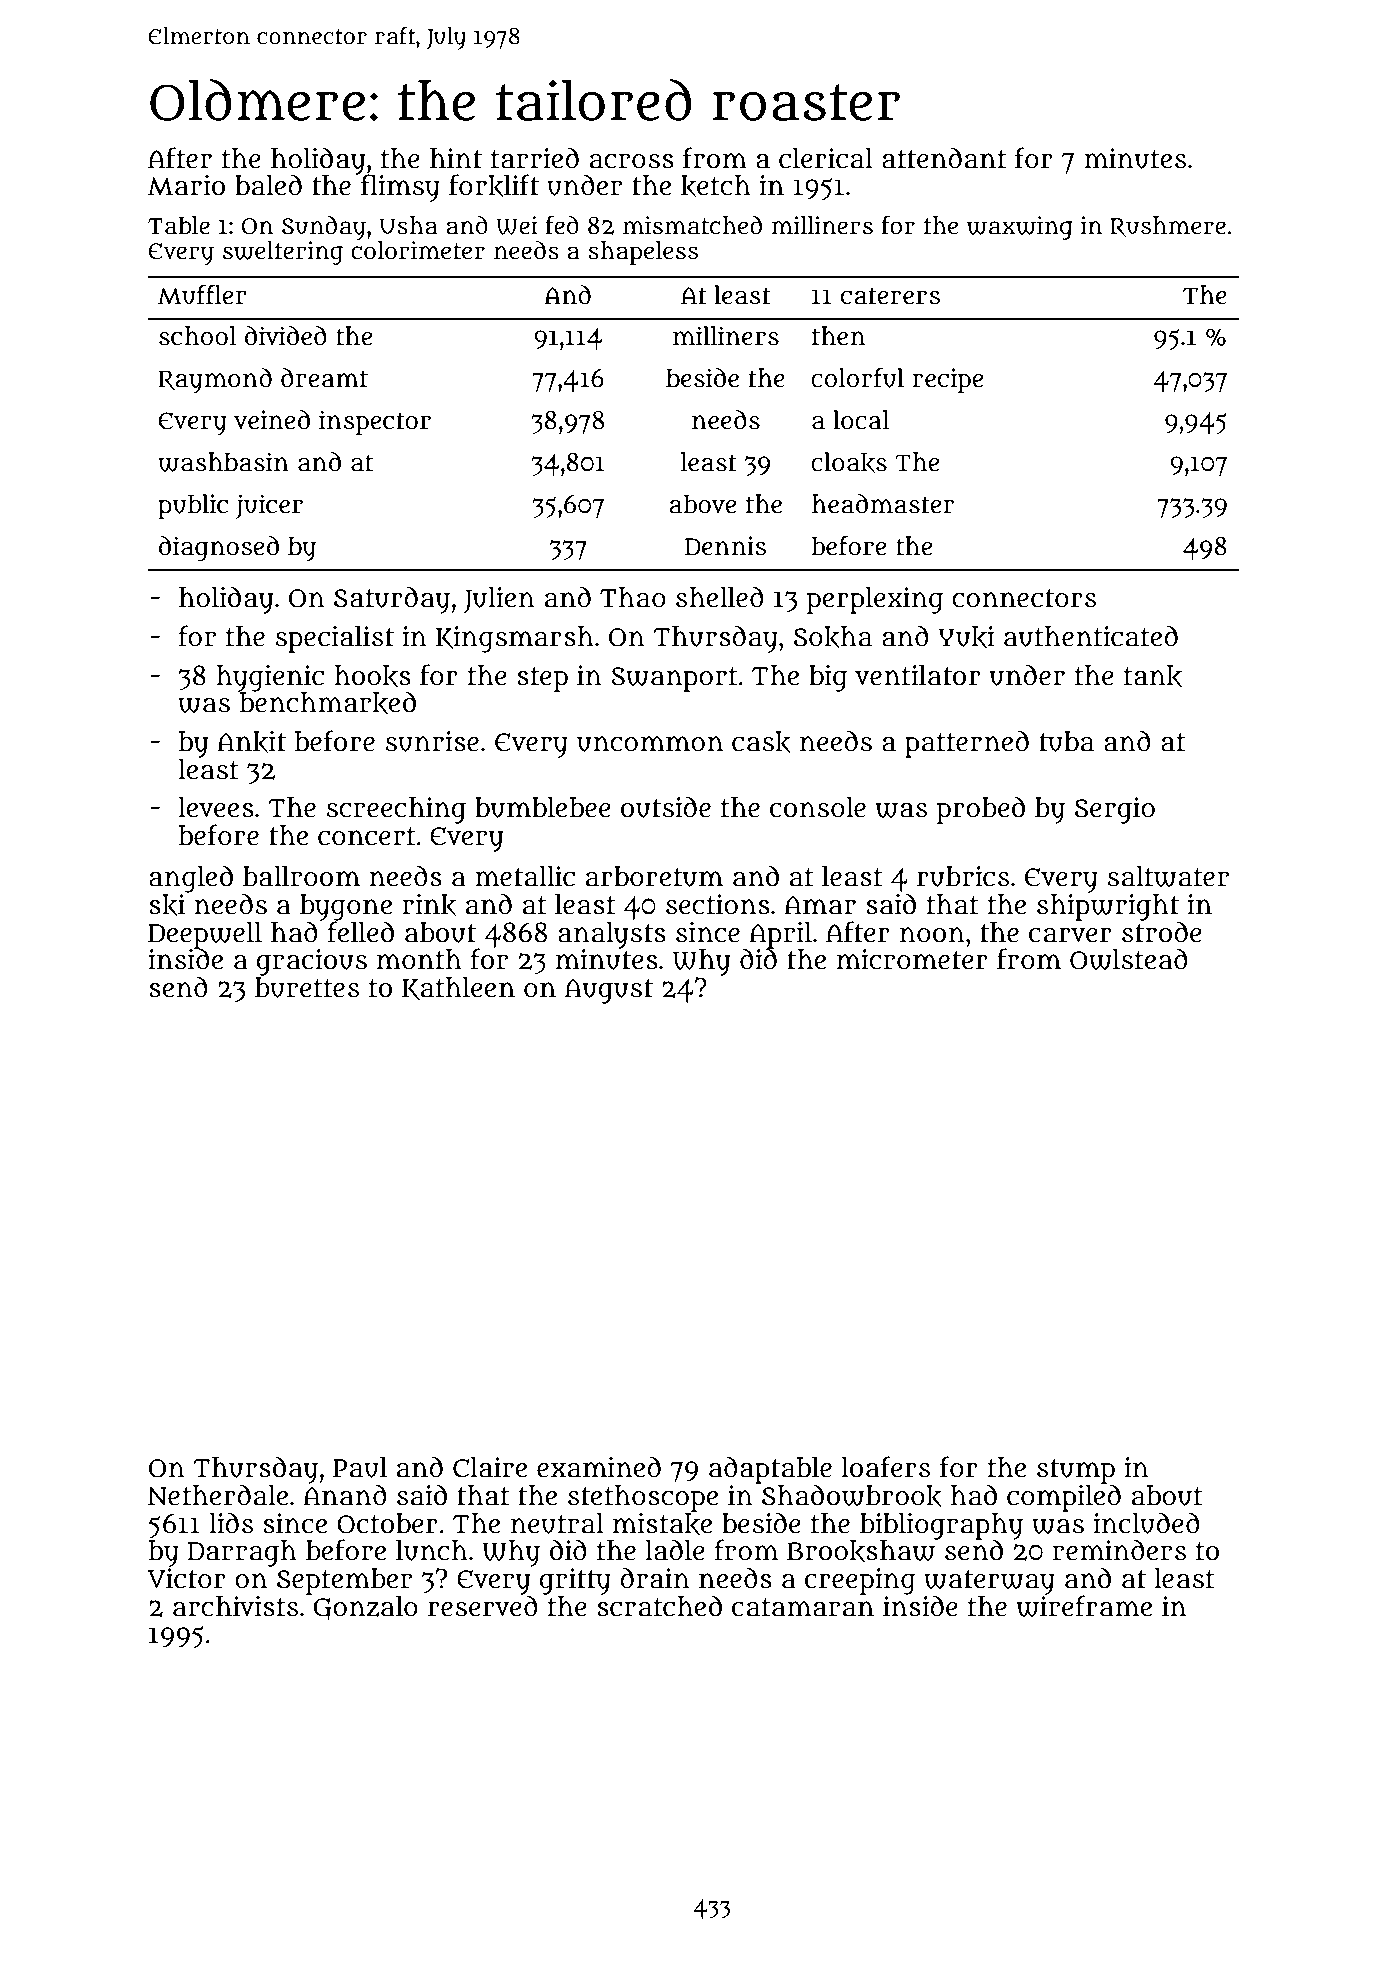 The width and height of the screenshot is (1386, 1969). Describe the element at coordinates (270, 678) in the screenshot. I see `hygienic` at that location.
